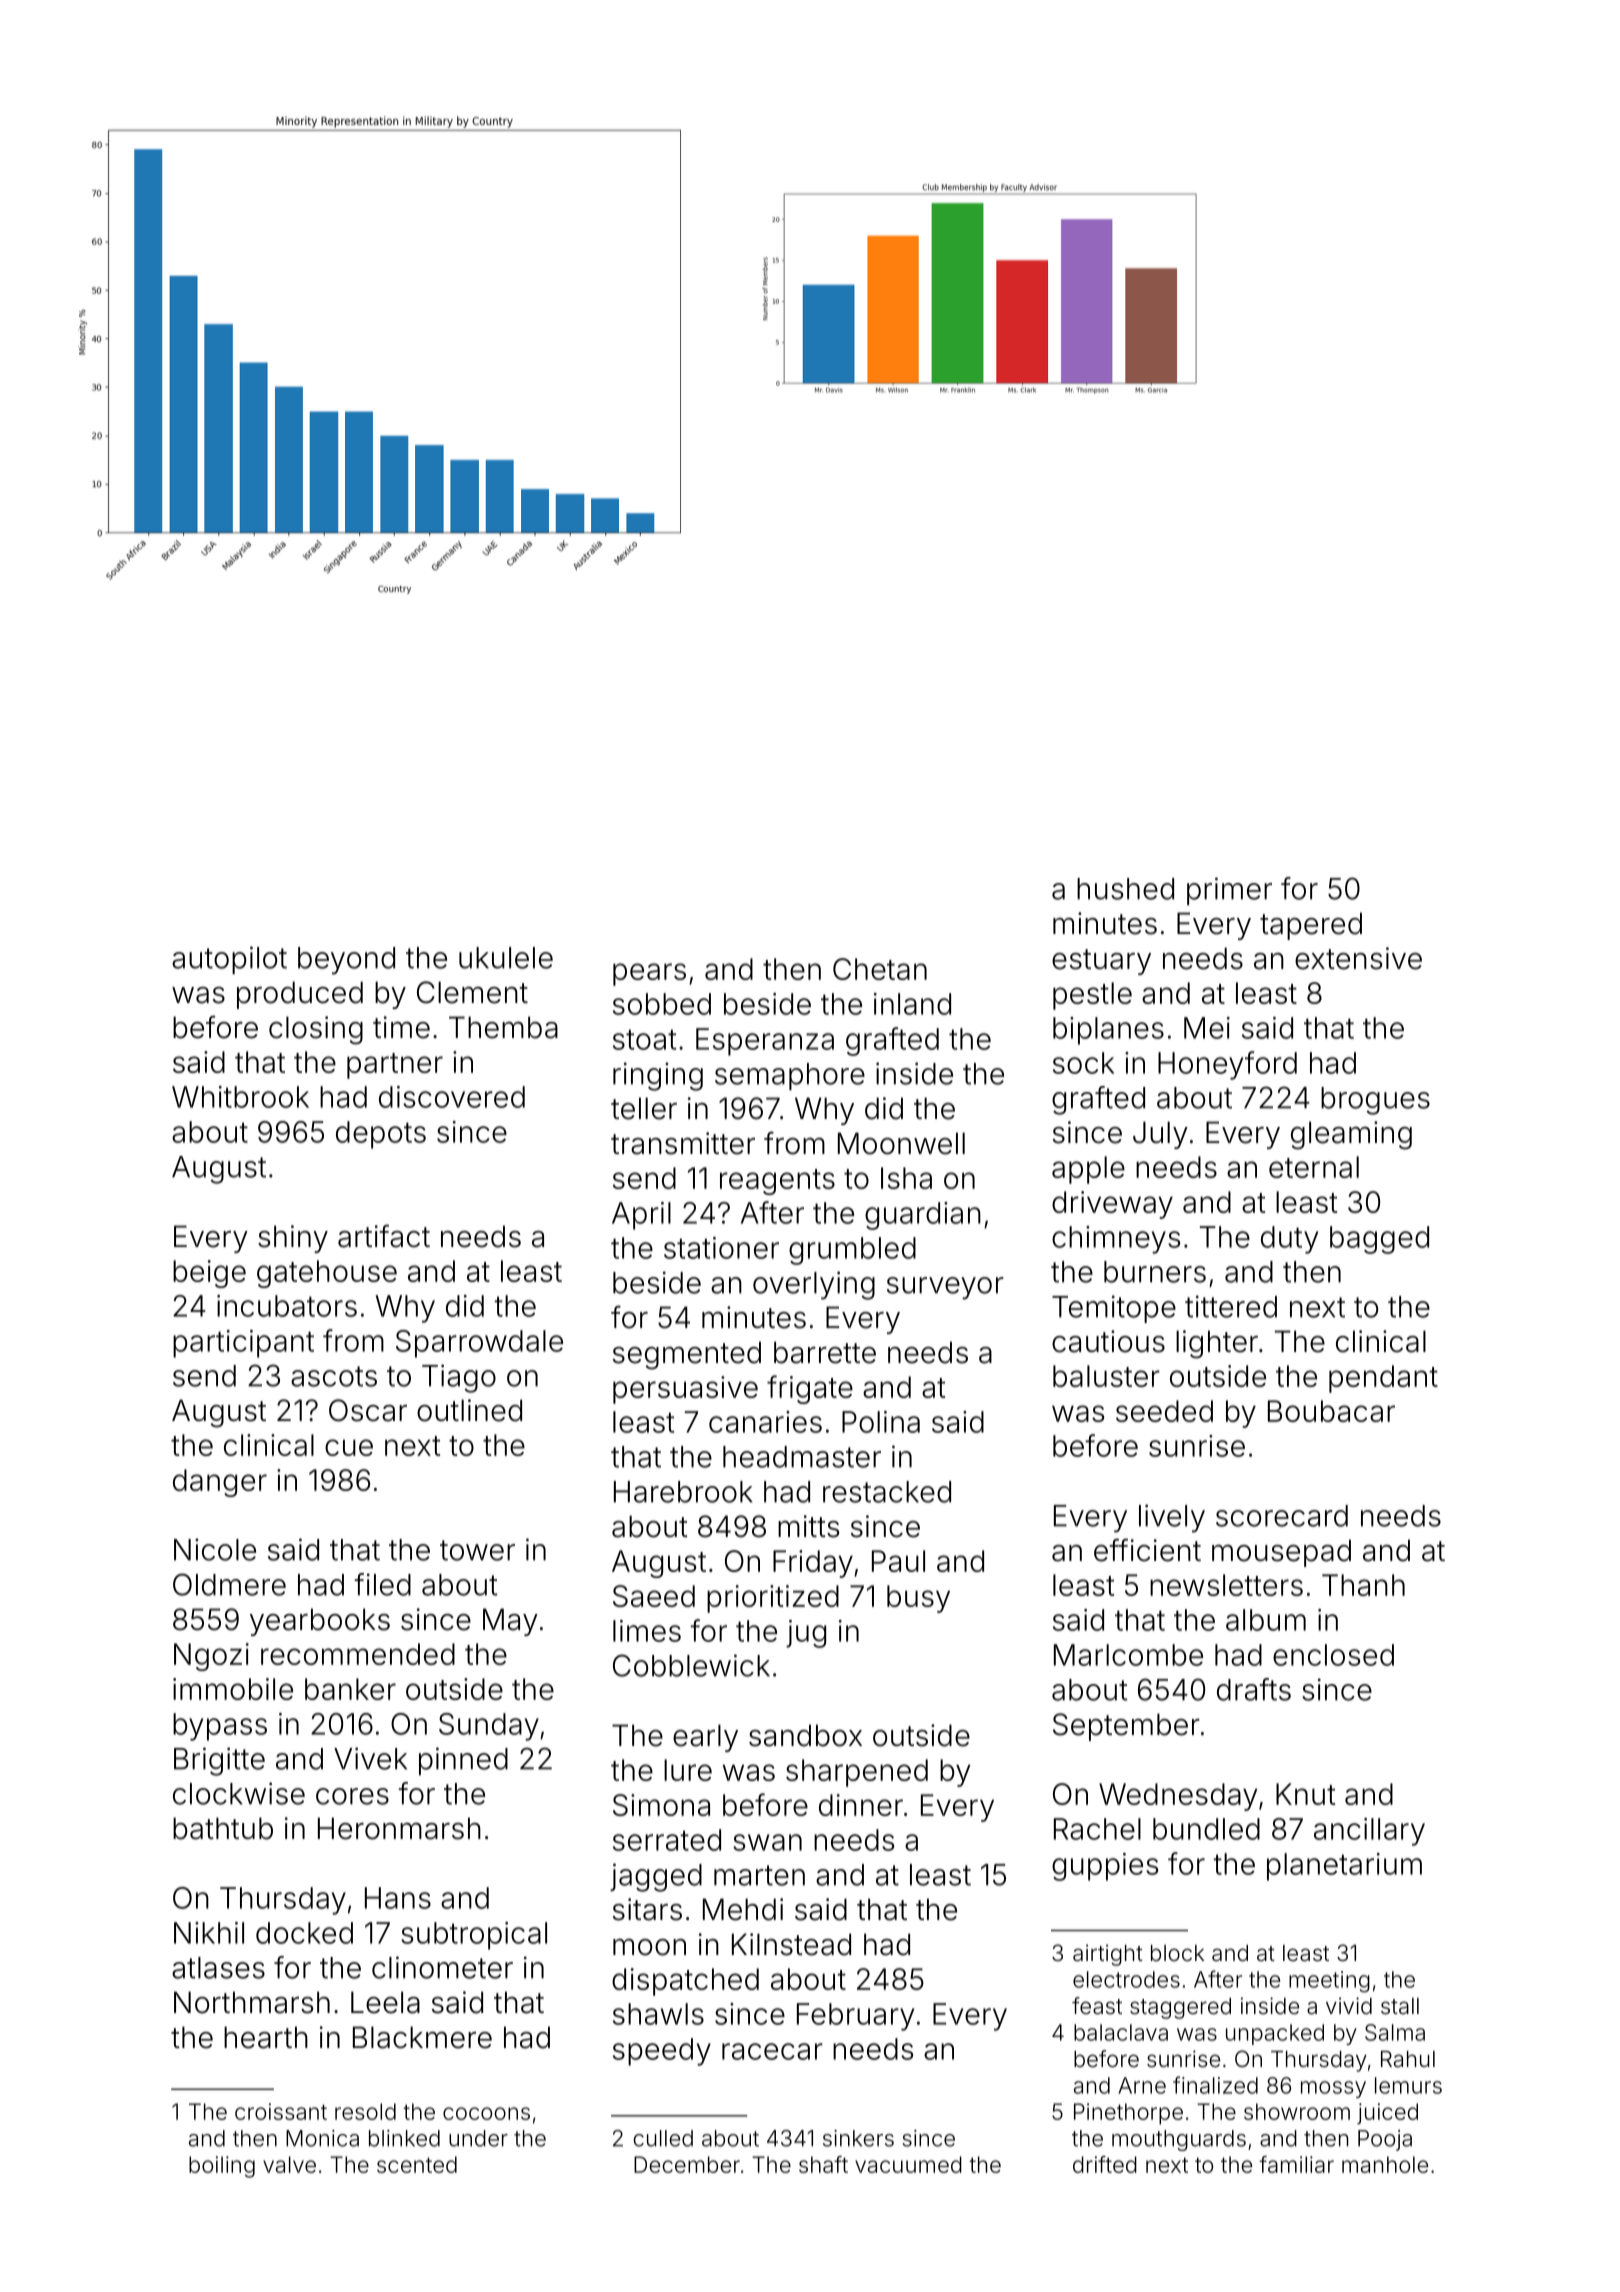  I want to click on eternal, so click(1314, 1167).
